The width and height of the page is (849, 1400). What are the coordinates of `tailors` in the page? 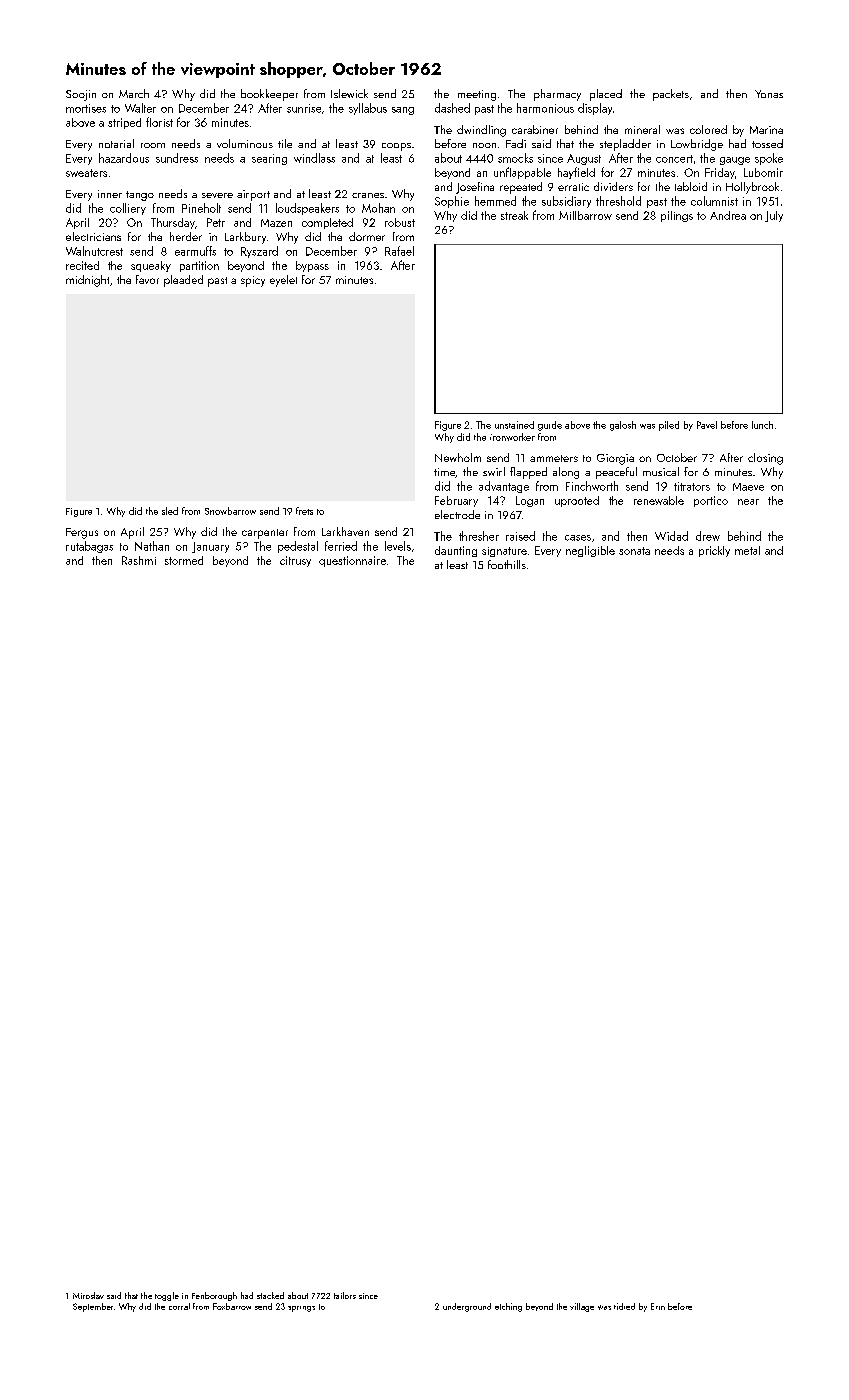 It's located at (345, 1295).
